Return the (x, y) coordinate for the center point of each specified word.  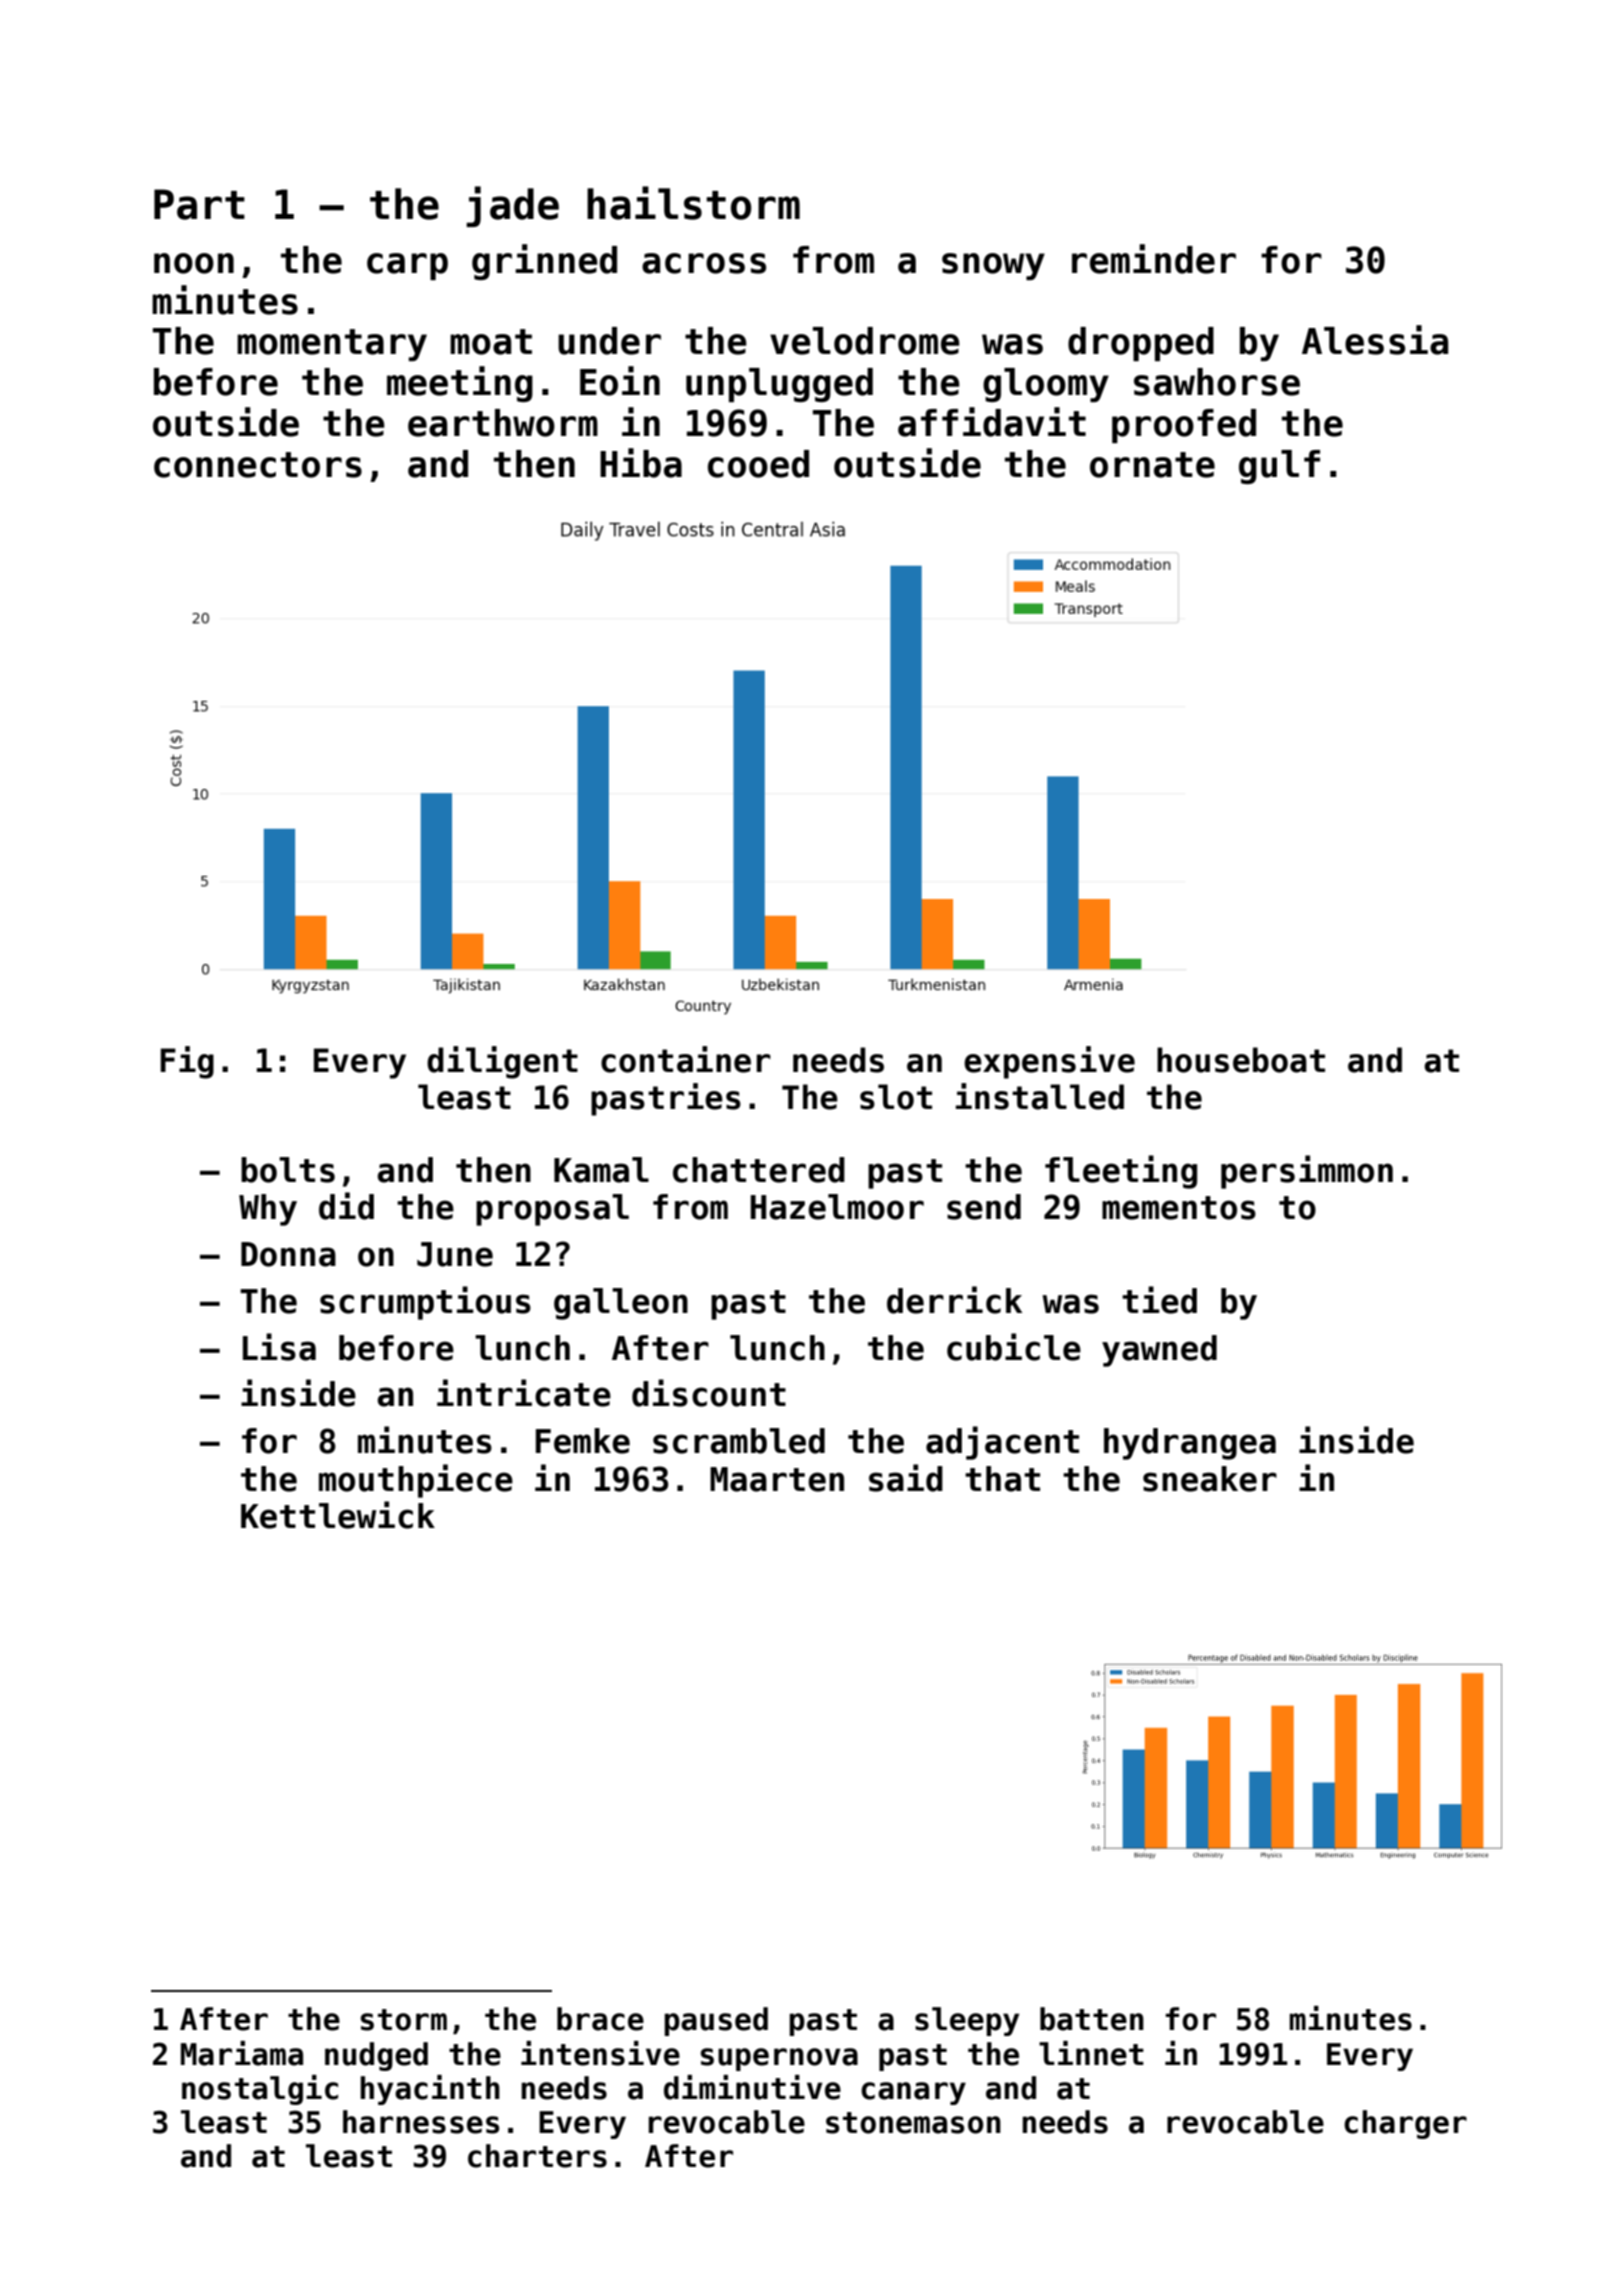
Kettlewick (338, 1515)
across (704, 263)
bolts (288, 1170)
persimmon (1307, 1172)
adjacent (1002, 1443)
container (686, 1059)
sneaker (1210, 1479)
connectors (258, 465)
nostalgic (260, 2090)
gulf (1279, 467)
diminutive (752, 2087)
